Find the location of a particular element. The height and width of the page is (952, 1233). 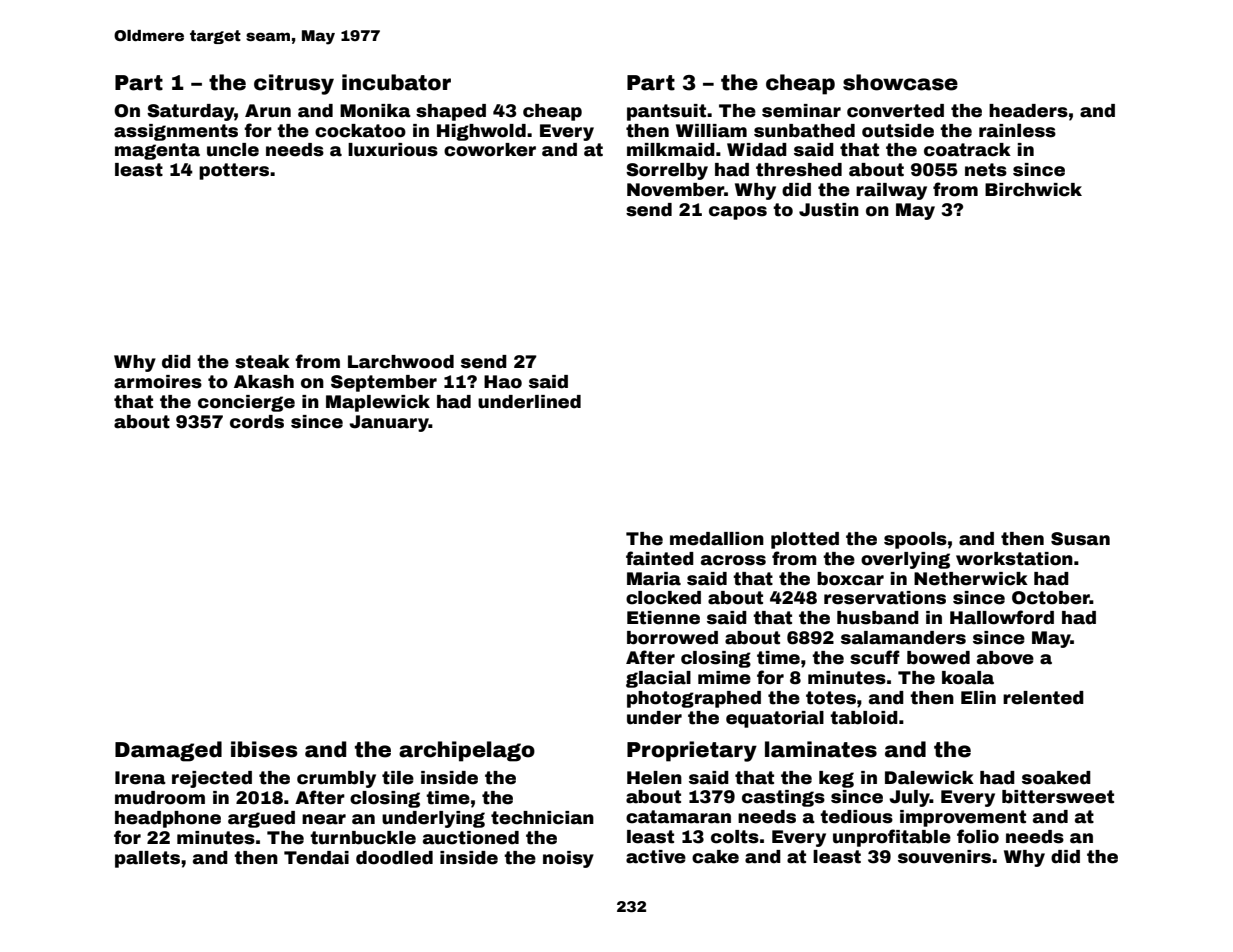

overlying is located at coordinates (905, 560).
